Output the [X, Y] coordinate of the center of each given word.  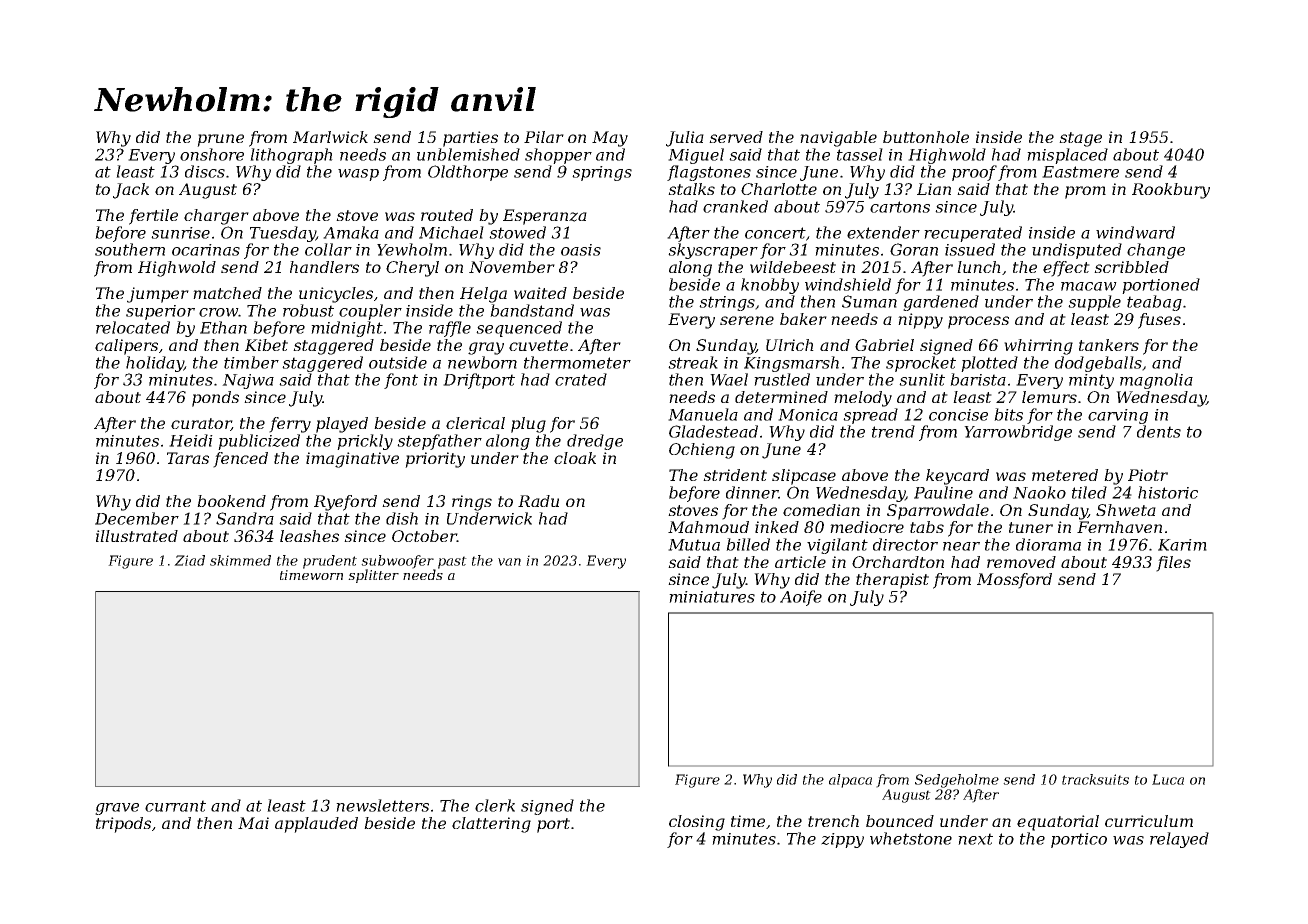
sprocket [921, 364]
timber [251, 362]
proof [974, 173]
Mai [253, 823]
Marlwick [330, 137]
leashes [309, 536]
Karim [1182, 545]
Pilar [544, 137]
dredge [595, 442]
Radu [538, 501]
